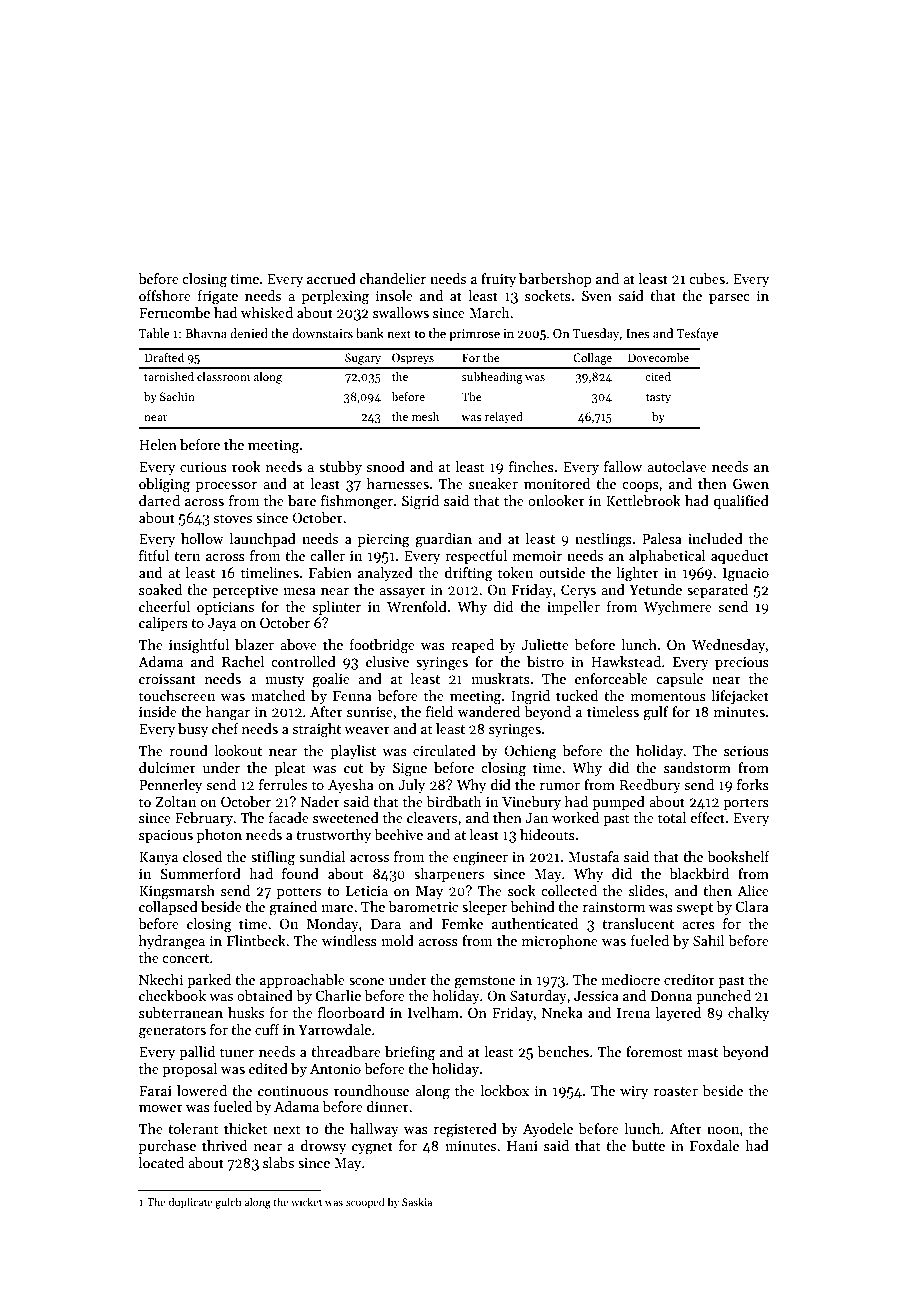 This screenshot has width=908, height=1316. What do you see at coordinates (161, 979) in the screenshot?
I see `Nkechi` at bounding box center [161, 979].
